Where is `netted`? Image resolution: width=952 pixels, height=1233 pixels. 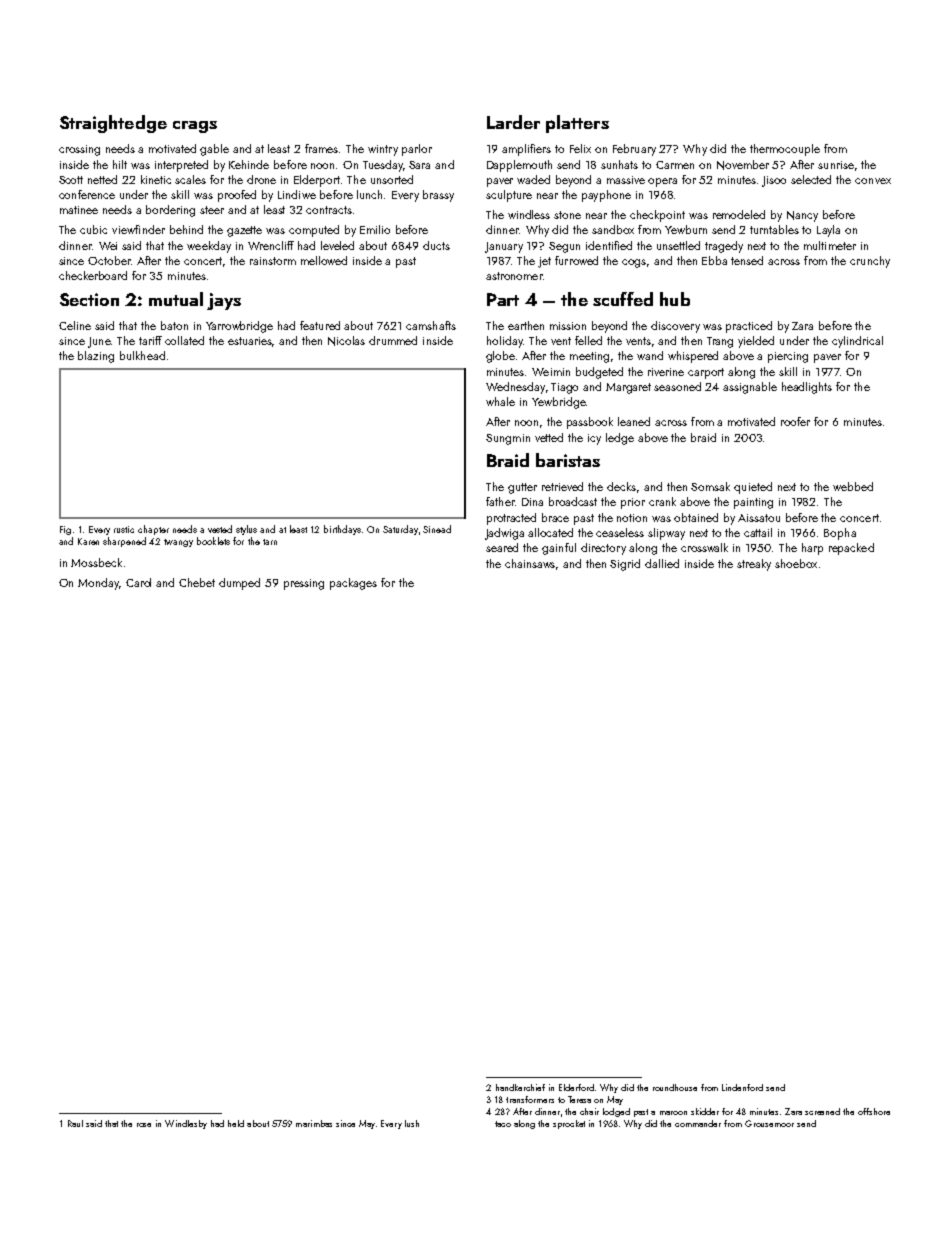 netted is located at coordinates (102, 179).
